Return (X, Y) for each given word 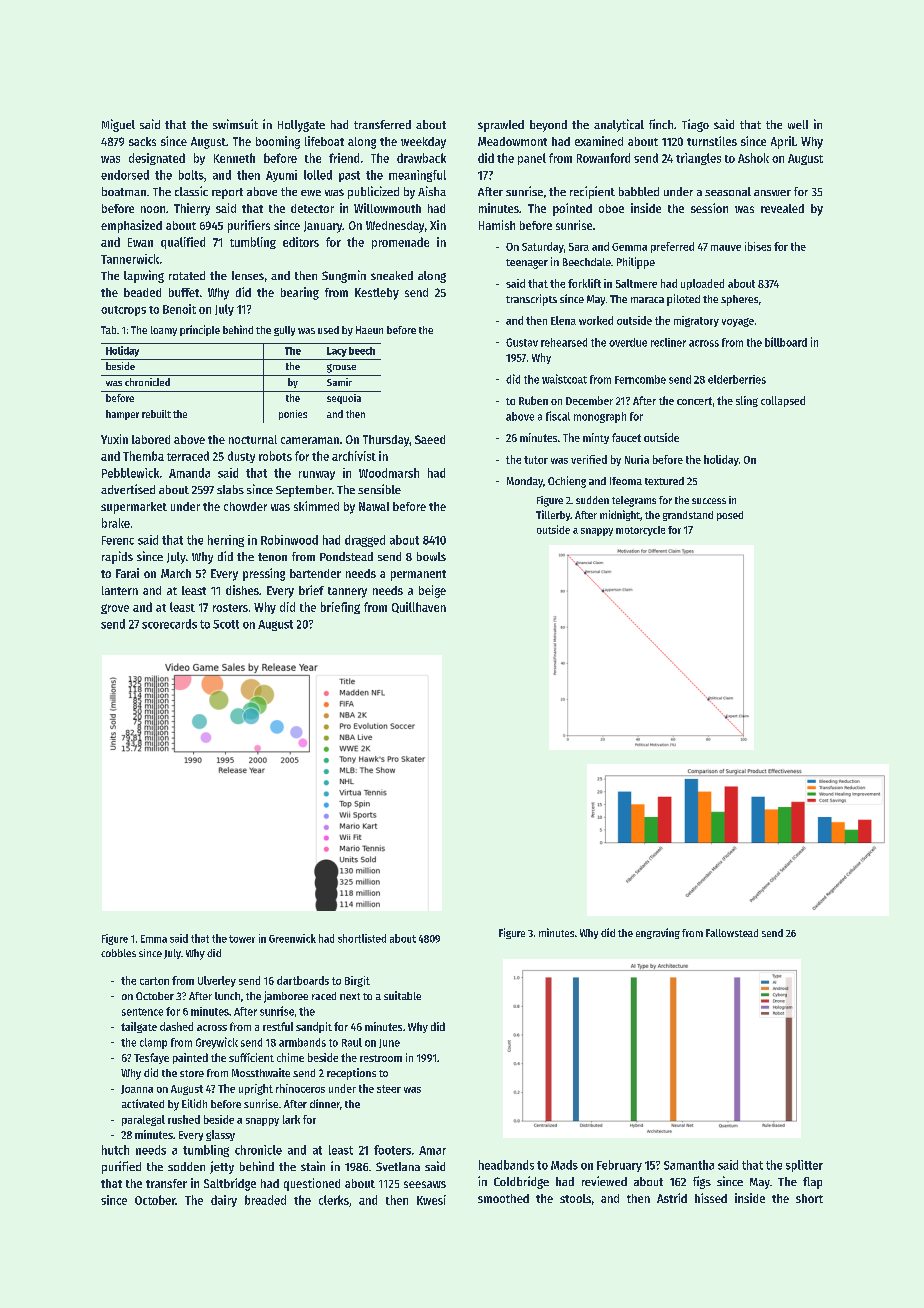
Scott (226, 624)
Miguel (118, 125)
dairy (224, 1201)
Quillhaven (419, 607)
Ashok (753, 158)
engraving (658, 933)
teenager (527, 264)
